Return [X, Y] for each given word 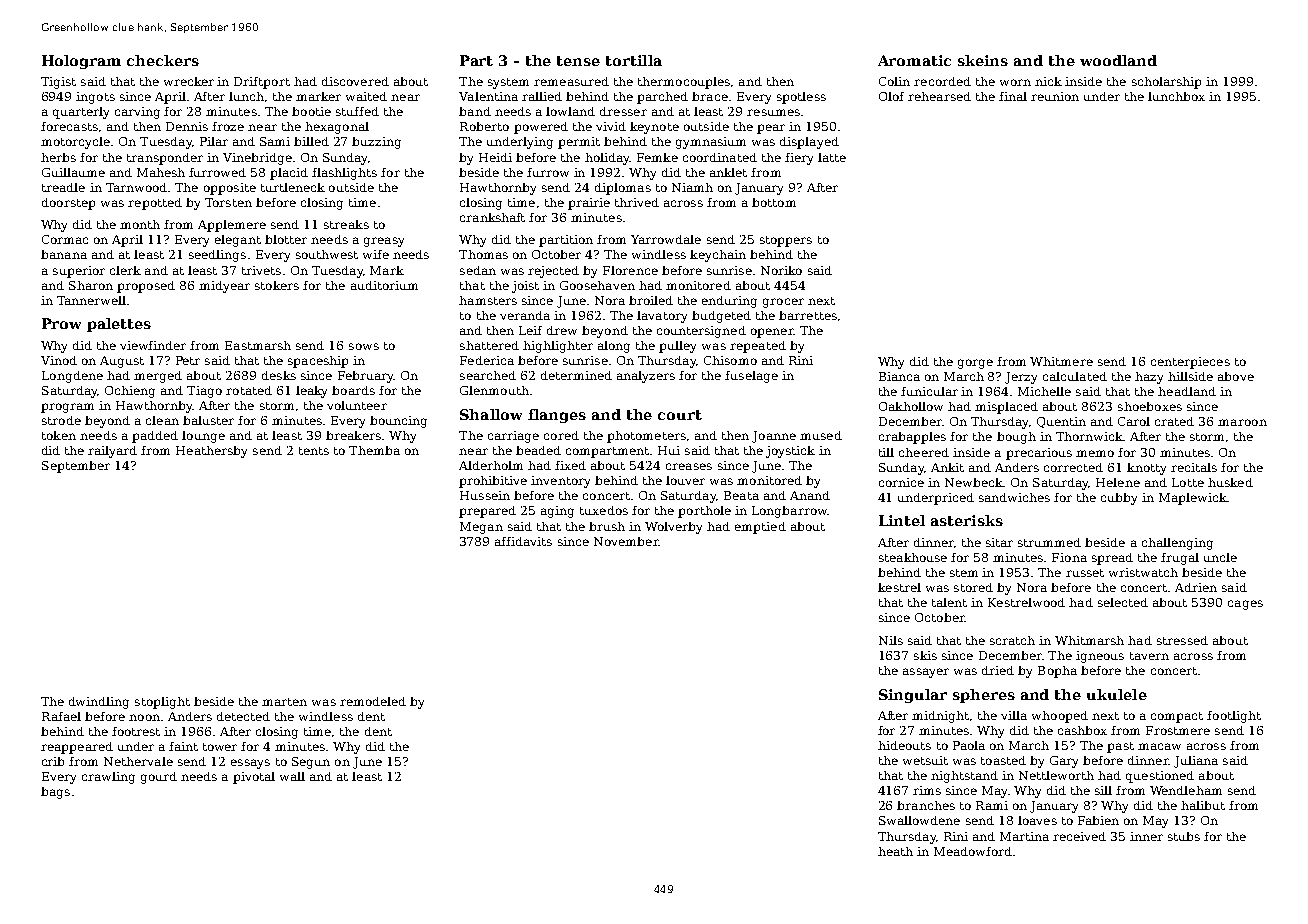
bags [55, 793]
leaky [311, 392]
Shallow [491, 414]
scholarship [1166, 83]
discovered [355, 81]
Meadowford [973, 851]
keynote [654, 128]
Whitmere [1061, 361]
